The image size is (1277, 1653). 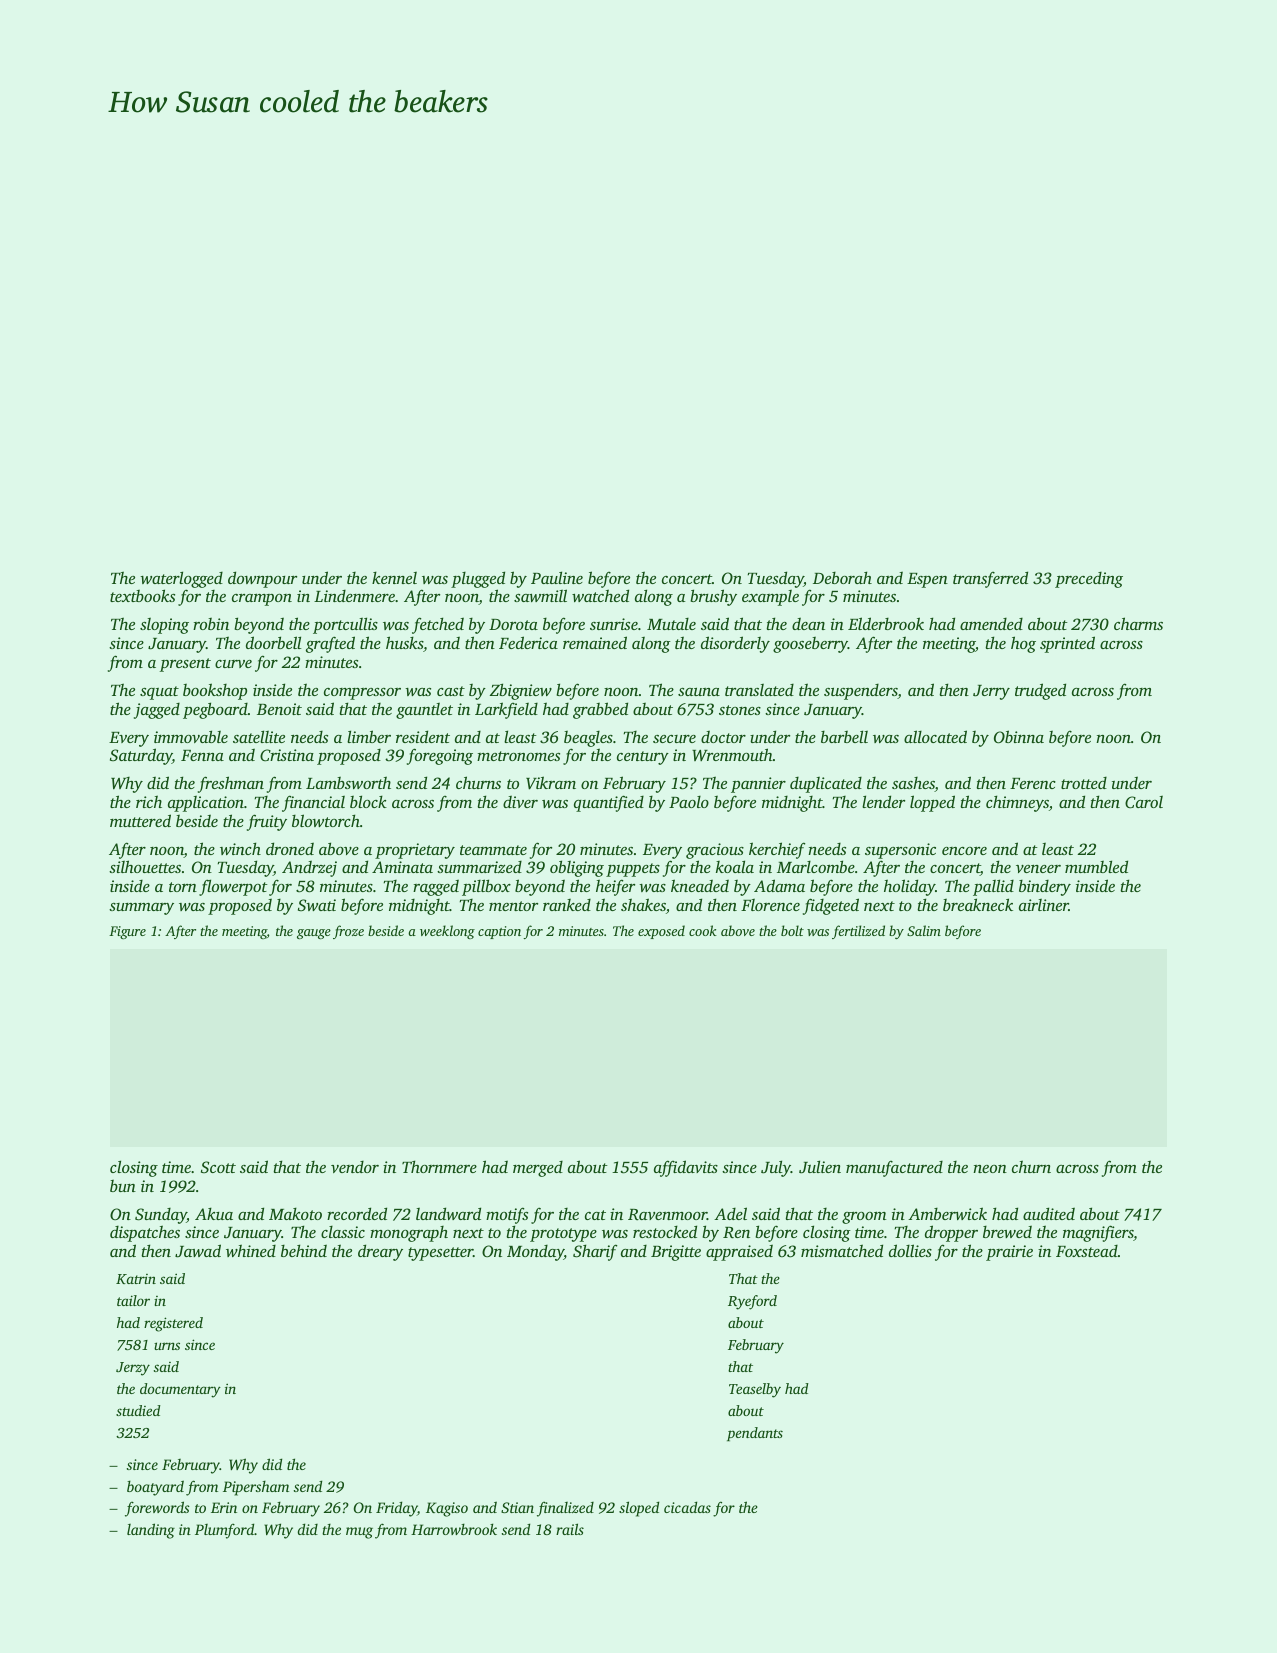 I want to click on Katrin, so click(x=136, y=1279).
